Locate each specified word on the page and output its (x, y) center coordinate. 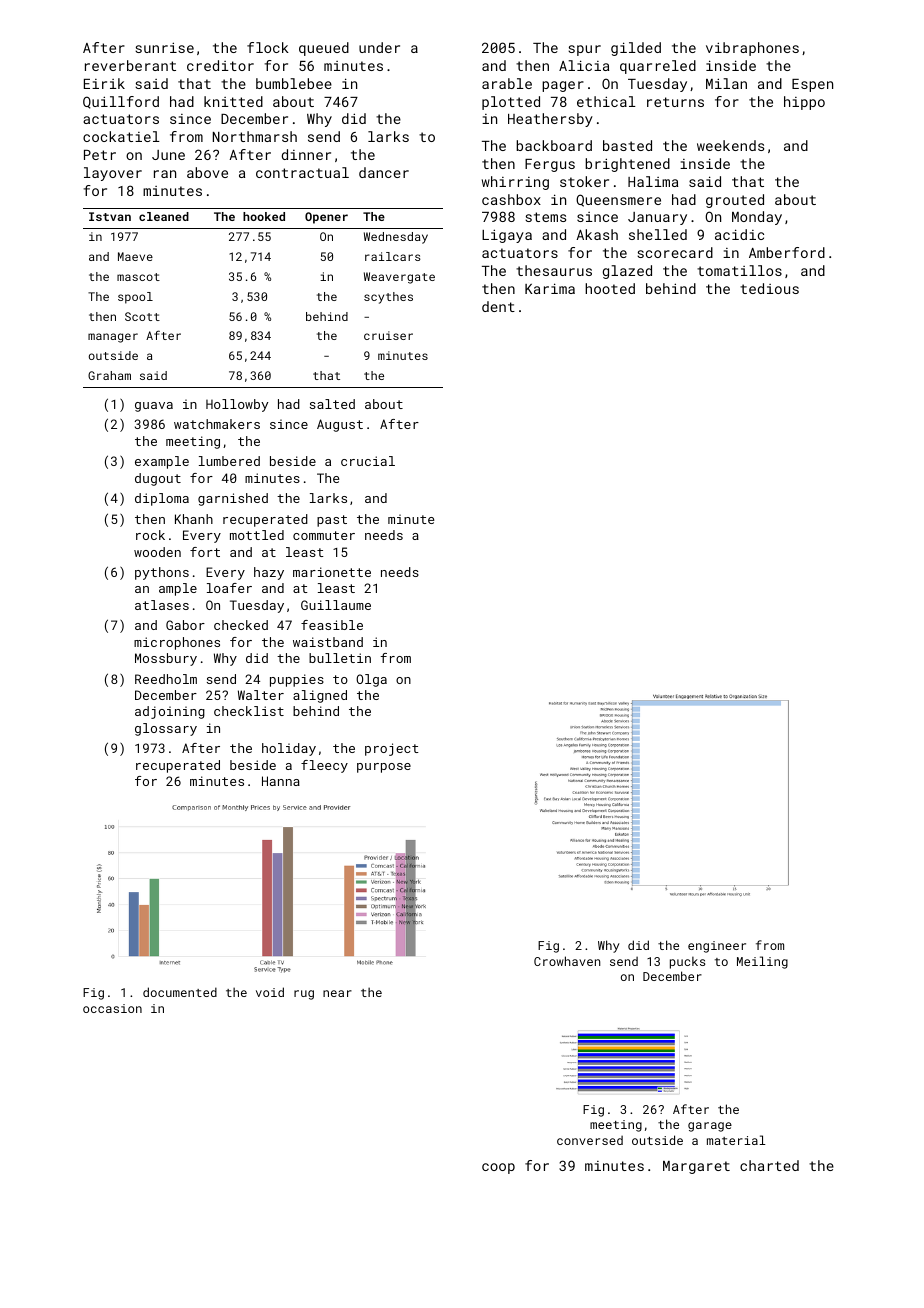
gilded (636, 49)
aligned (320, 696)
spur (584, 50)
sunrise (164, 47)
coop (498, 1168)
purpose (384, 768)
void (270, 992)
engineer (717, 947)
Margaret (696, 1167)
